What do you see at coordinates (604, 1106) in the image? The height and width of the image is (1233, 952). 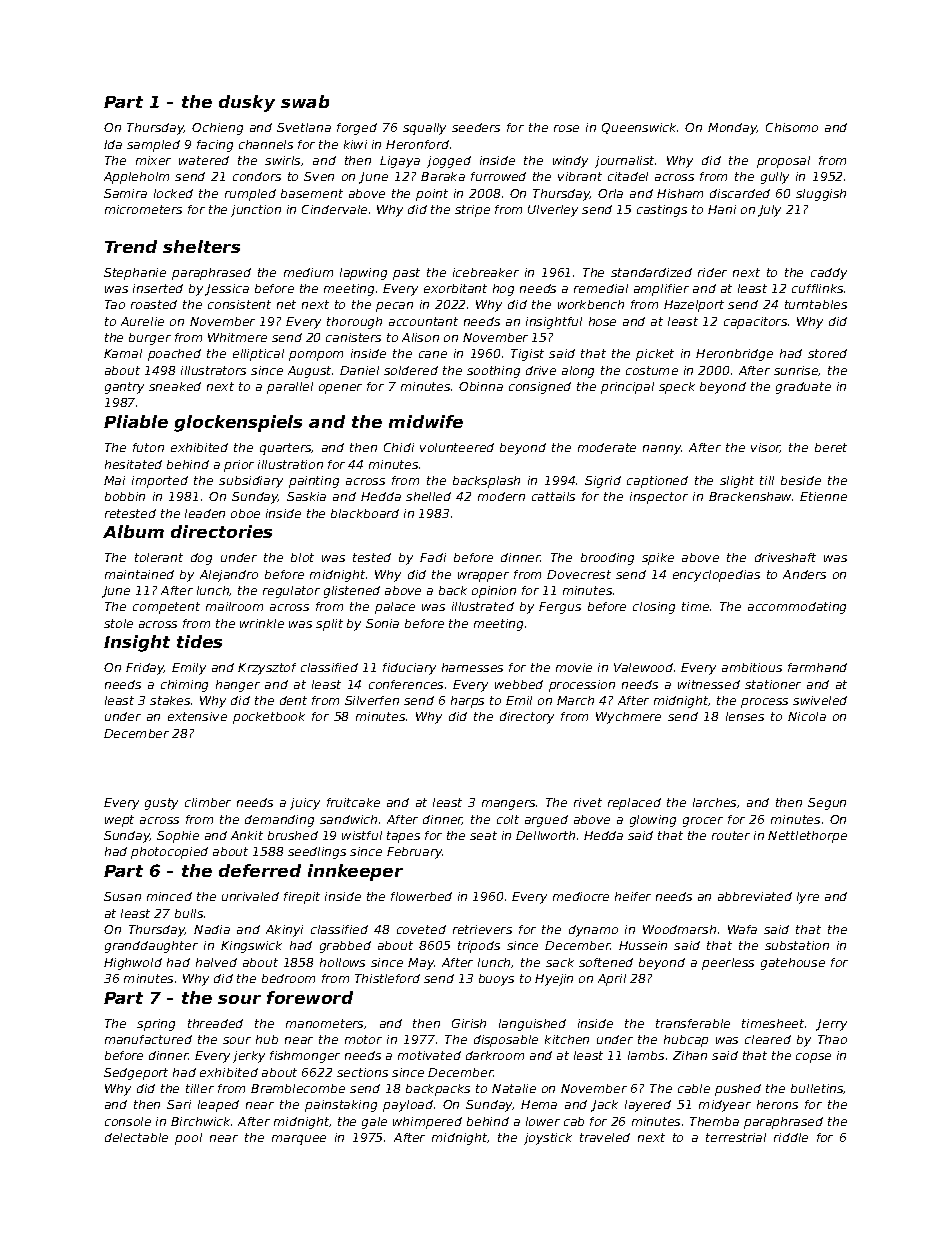 I see `Jack` at bounding box center [604, 1106].
